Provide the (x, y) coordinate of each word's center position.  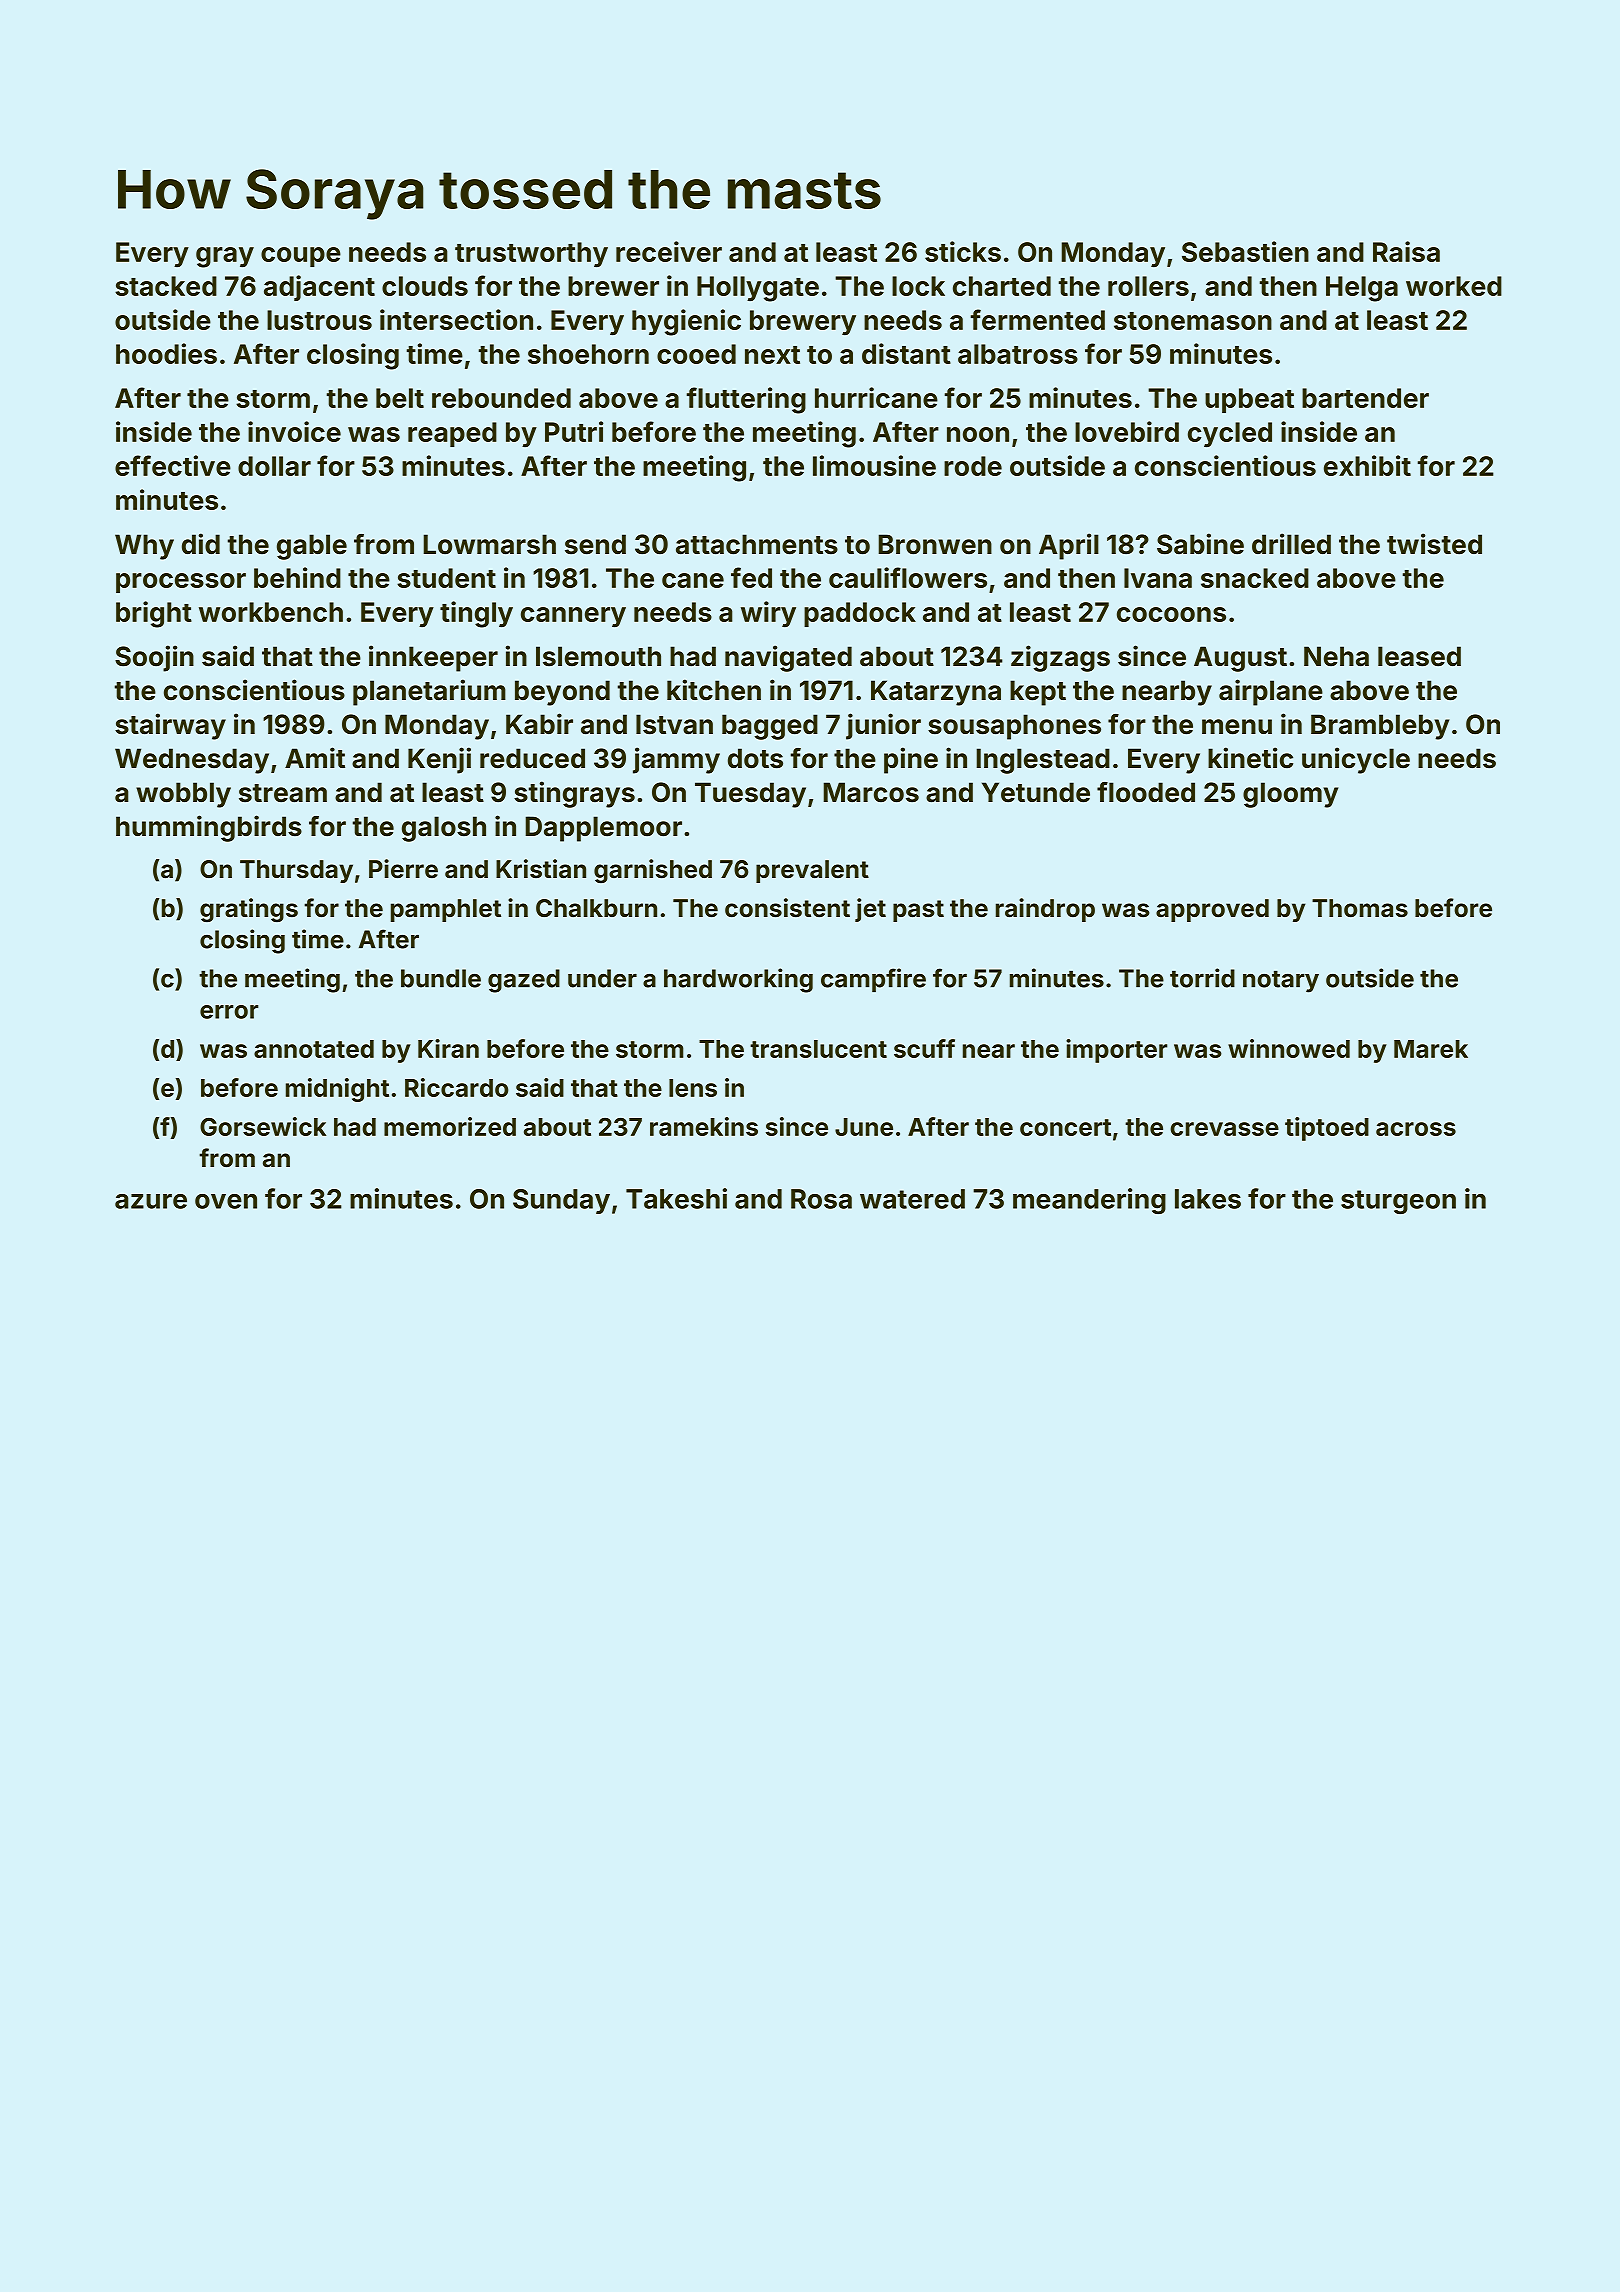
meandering (1089, 1201)
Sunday (561, 1201)
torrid (1202, 978)
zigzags (1060, 658)
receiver (669, 251)
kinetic (1250, 758)
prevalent (812, 871)
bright (154, 614)
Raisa (1406, 251)
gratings (249, 910)
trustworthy (531, 255)
